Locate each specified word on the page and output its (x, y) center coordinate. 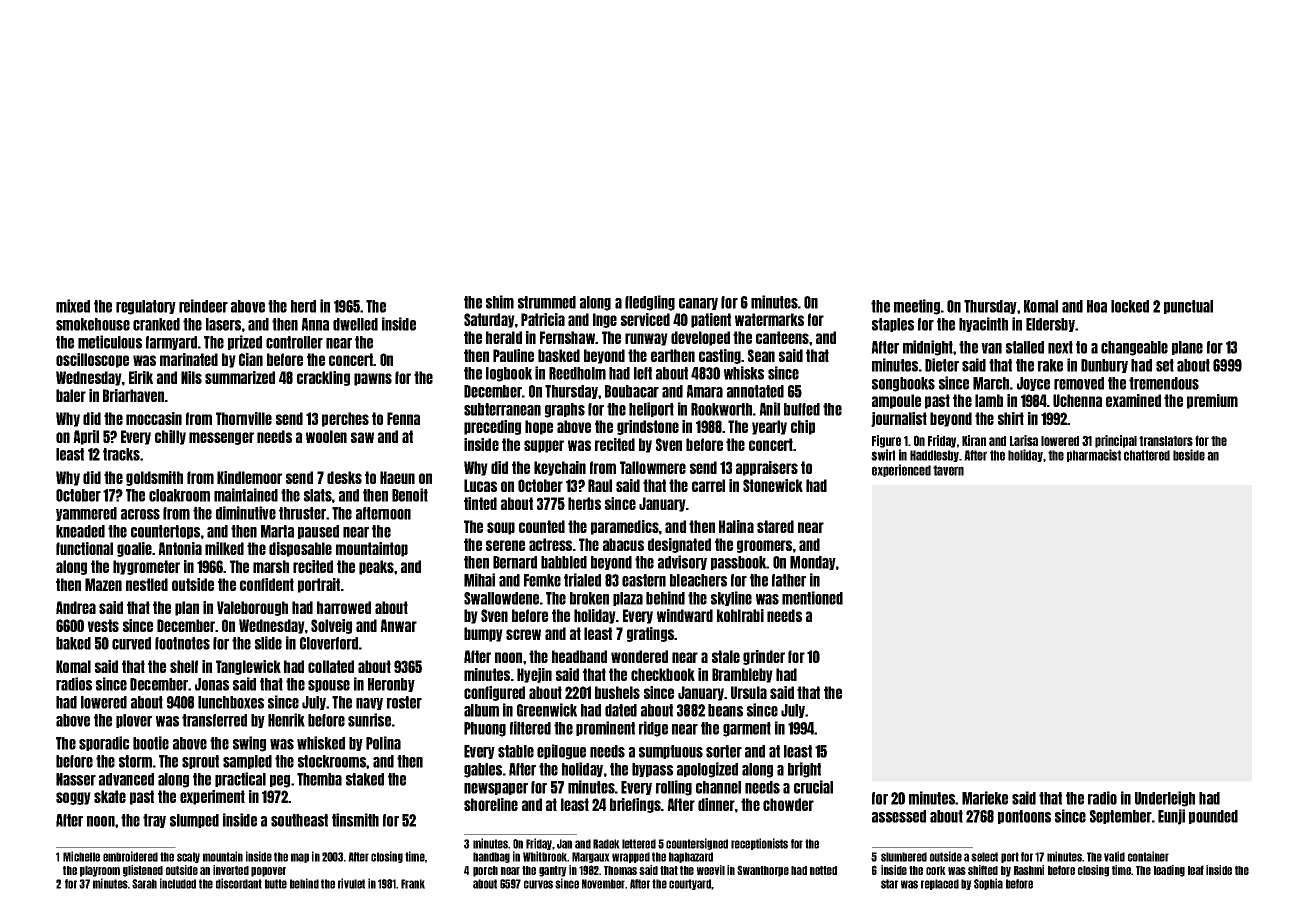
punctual (1188, 307)
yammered (86, 514)
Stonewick (773, 485)
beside (1189, 455)
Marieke (985, 798)
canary (698, 304)
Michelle (81, 856)
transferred (214, 720)
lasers (223, 324)
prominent (605, 728)
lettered (639, 844)
